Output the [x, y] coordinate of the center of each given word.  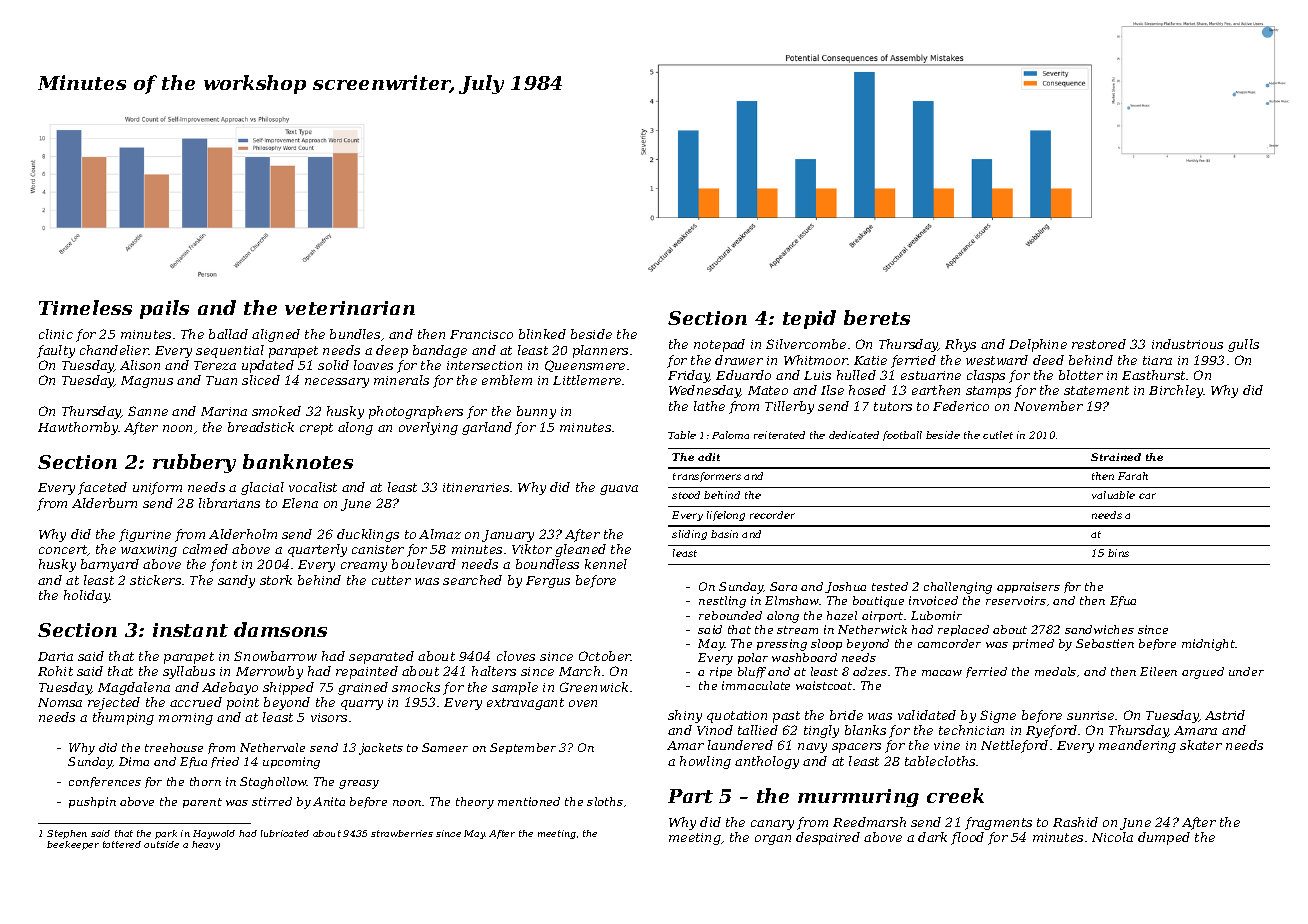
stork [276, 580]
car [1147, 496]
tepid [809, 319]
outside [161, 844]
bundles [355, 334]
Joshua [845, 587]
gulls [1243, 345]
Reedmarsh [869, 822]
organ [773, 840]
